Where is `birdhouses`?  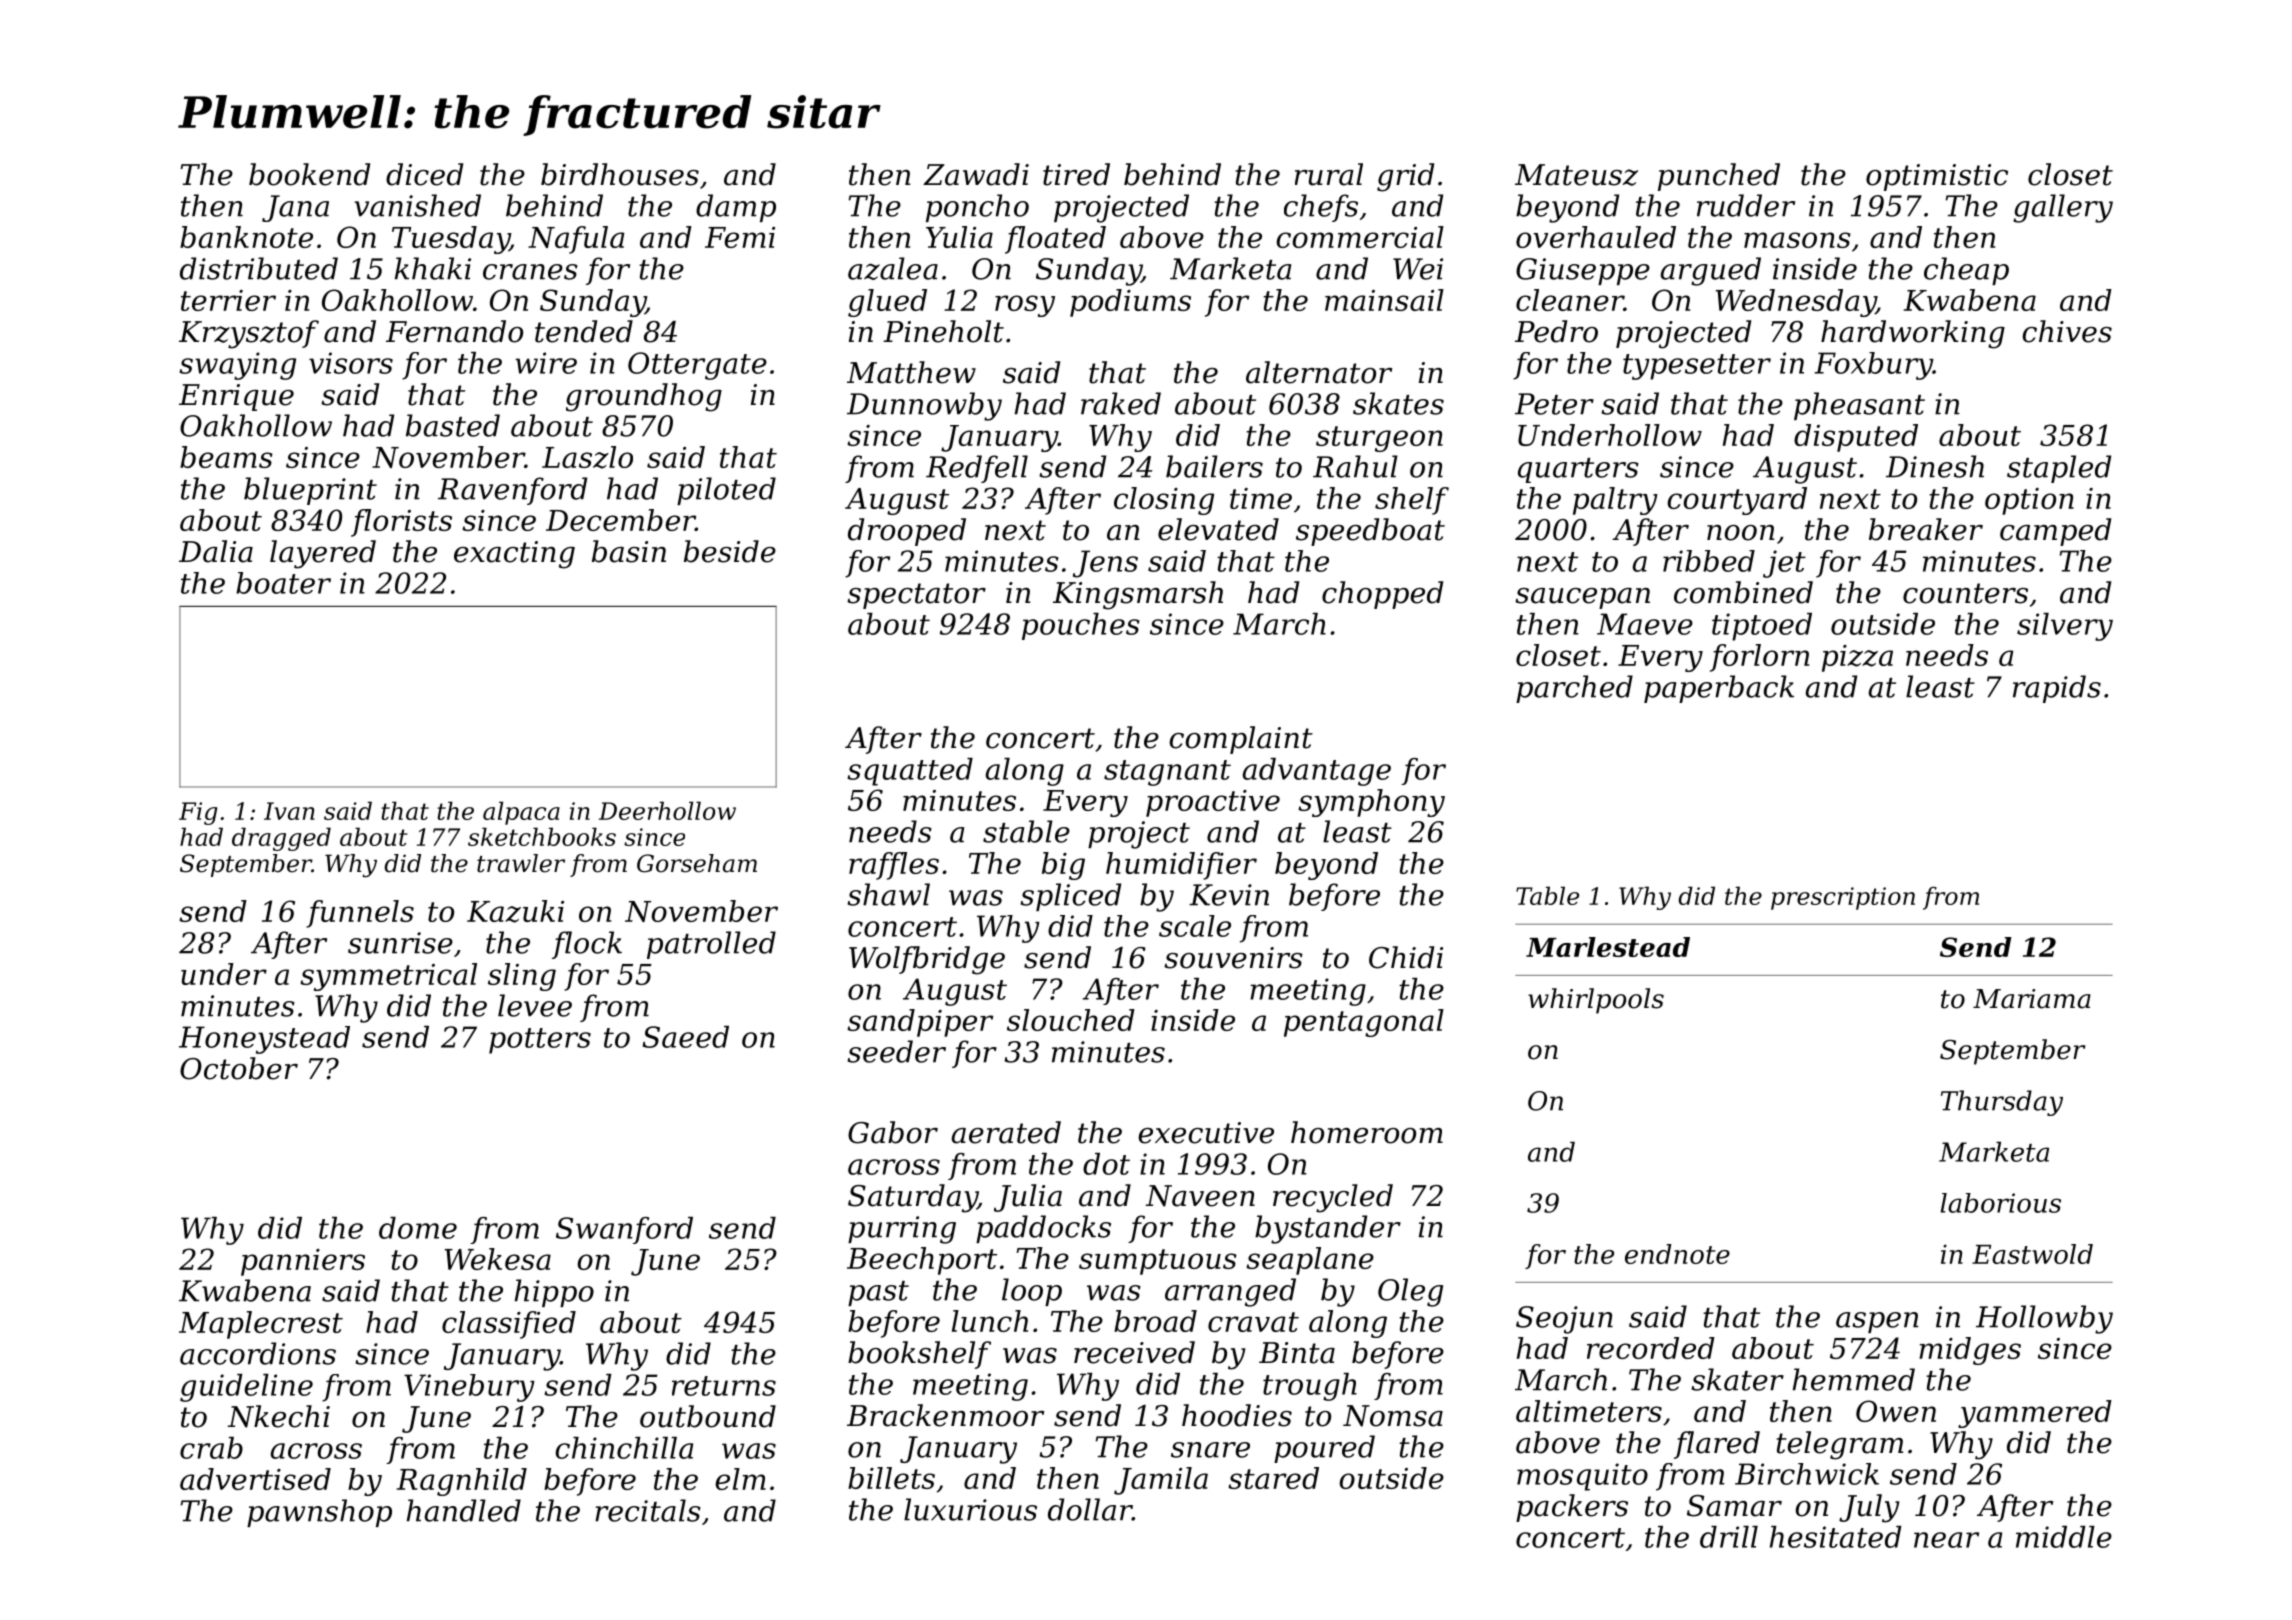 birdhouses is located at coordinates (620, 174).
